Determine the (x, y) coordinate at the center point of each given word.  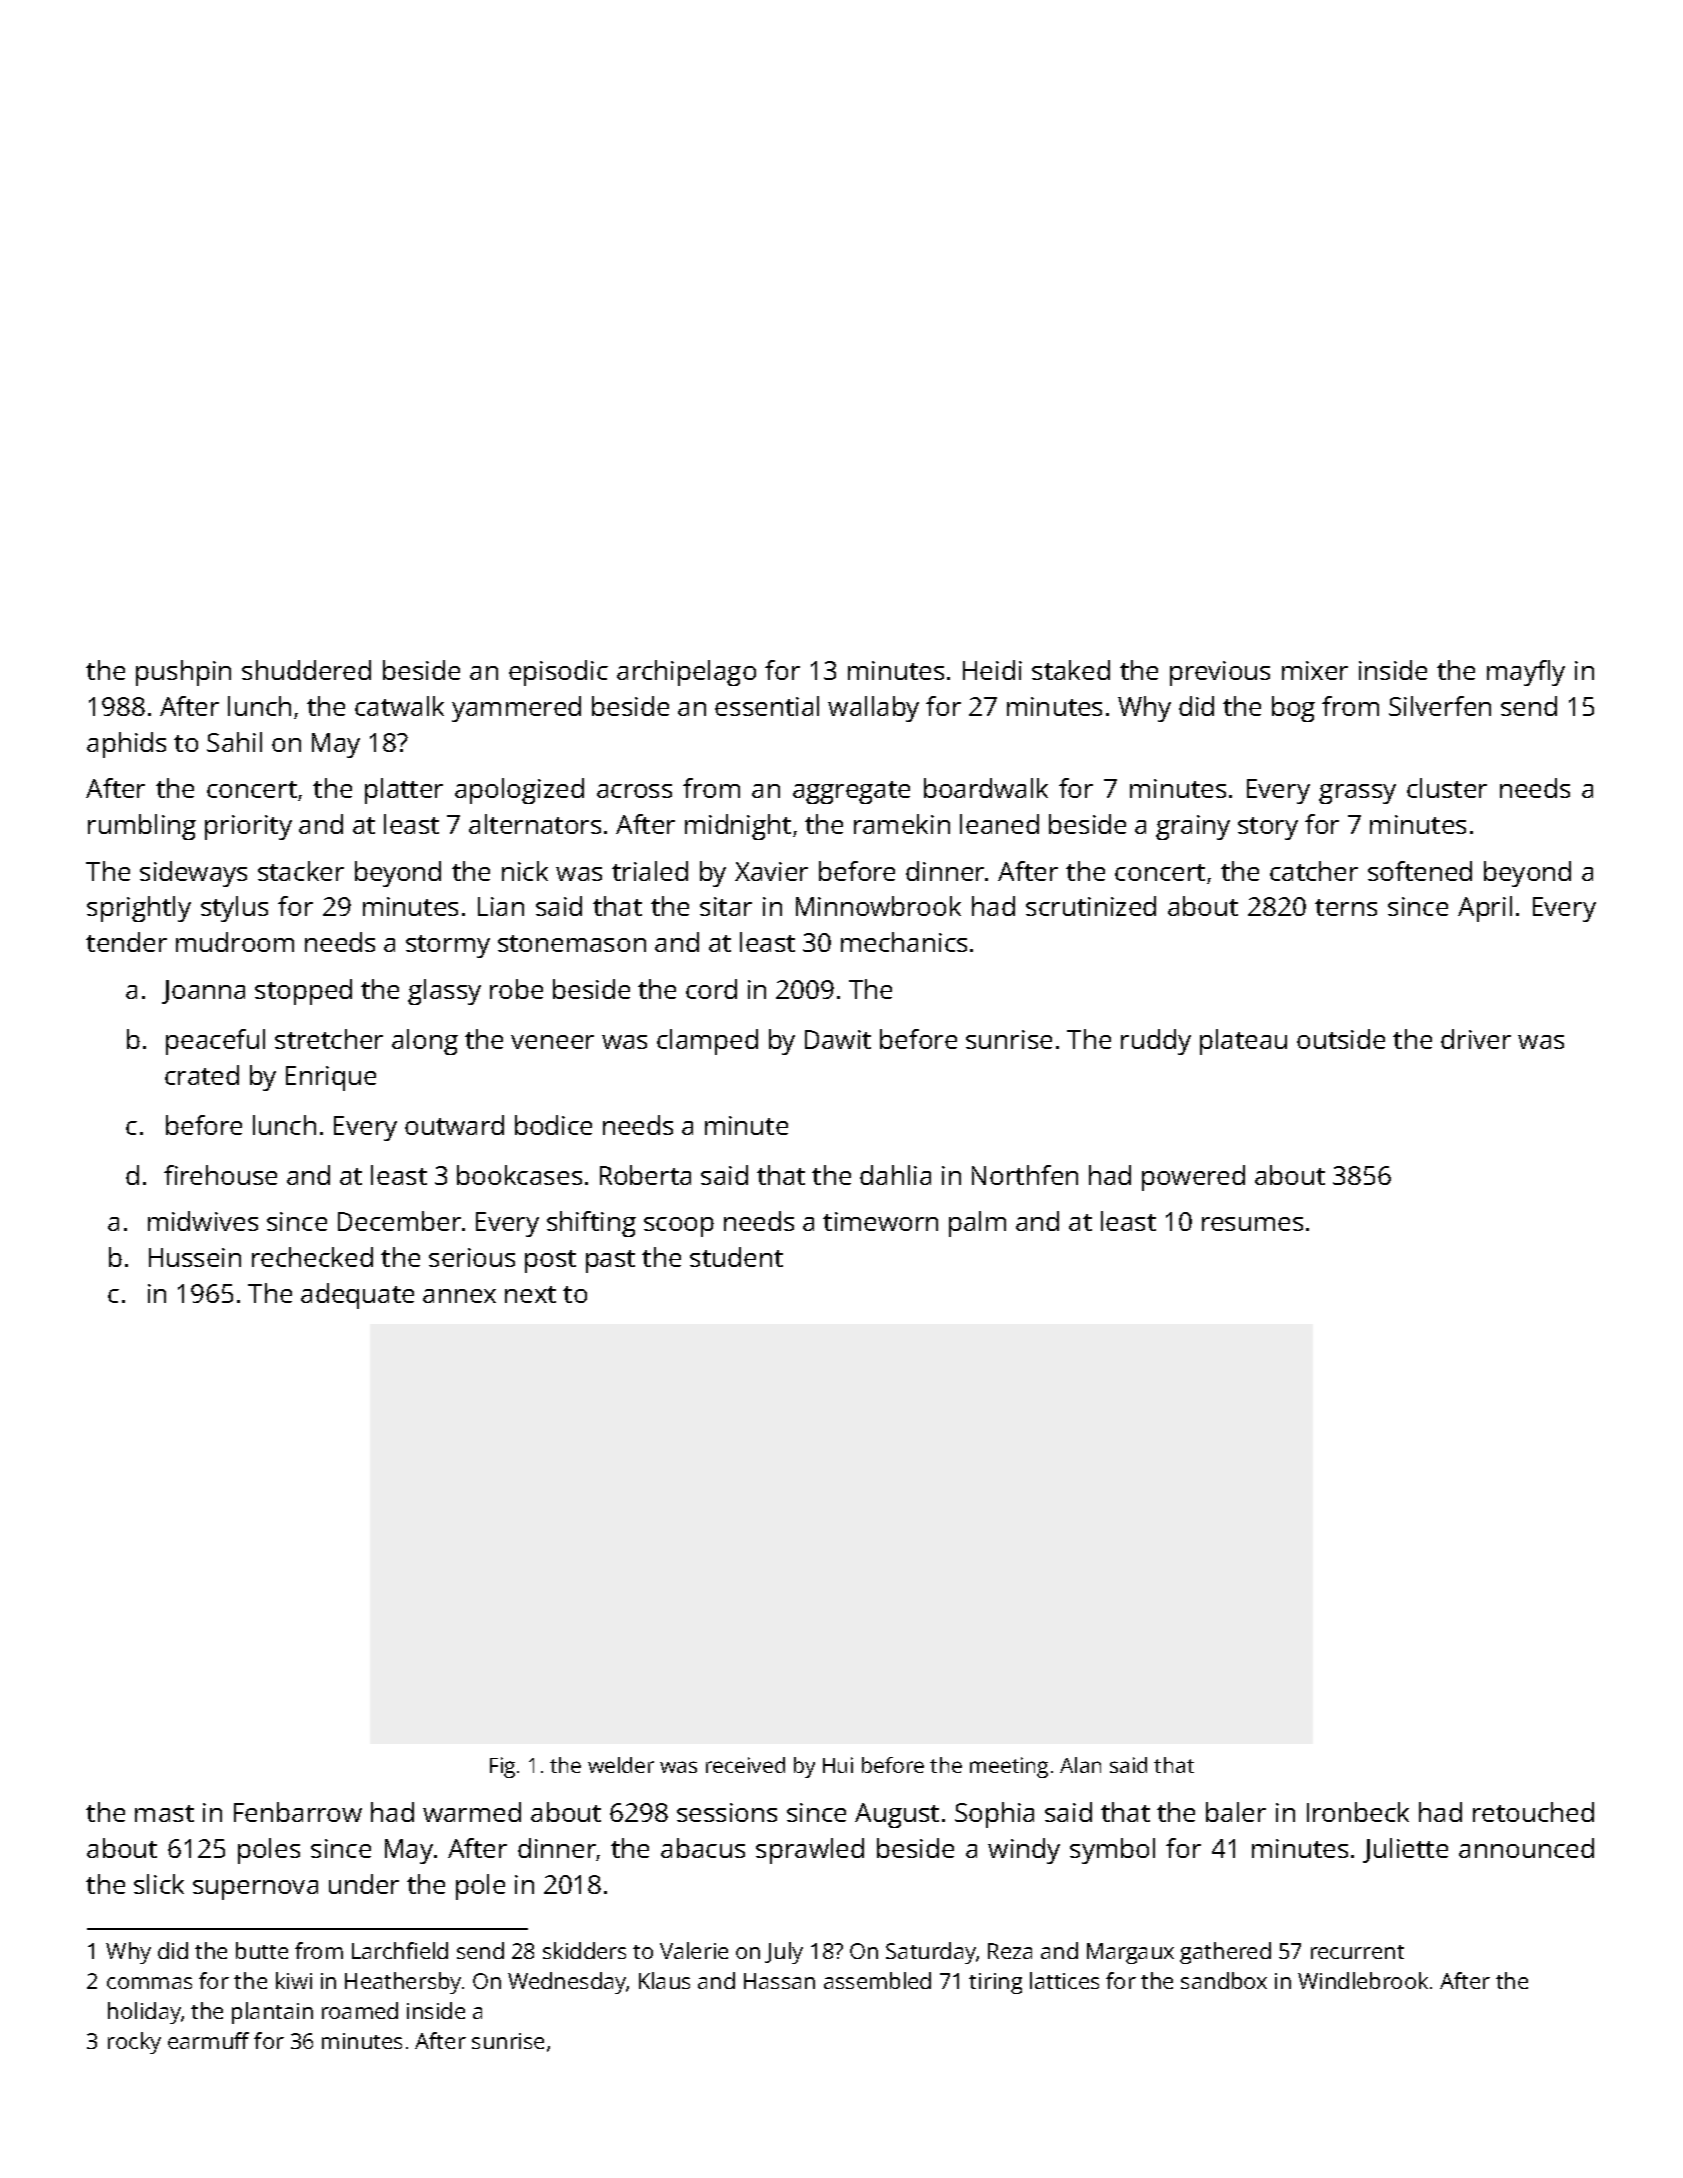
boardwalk (986, 788)
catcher (1314, 871)
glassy (444, 992)
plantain (272, 2013)
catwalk (399, 706)
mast (164, 1813)
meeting (1009, 1767)
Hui (838, 1765)
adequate (357, 1296)
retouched (1533, 1812)
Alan (1080, 1765)
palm (977, 1224)
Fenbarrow (298, 1812)
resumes (1252, 1224)
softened (1420, 871)
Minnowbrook (878, 906)
